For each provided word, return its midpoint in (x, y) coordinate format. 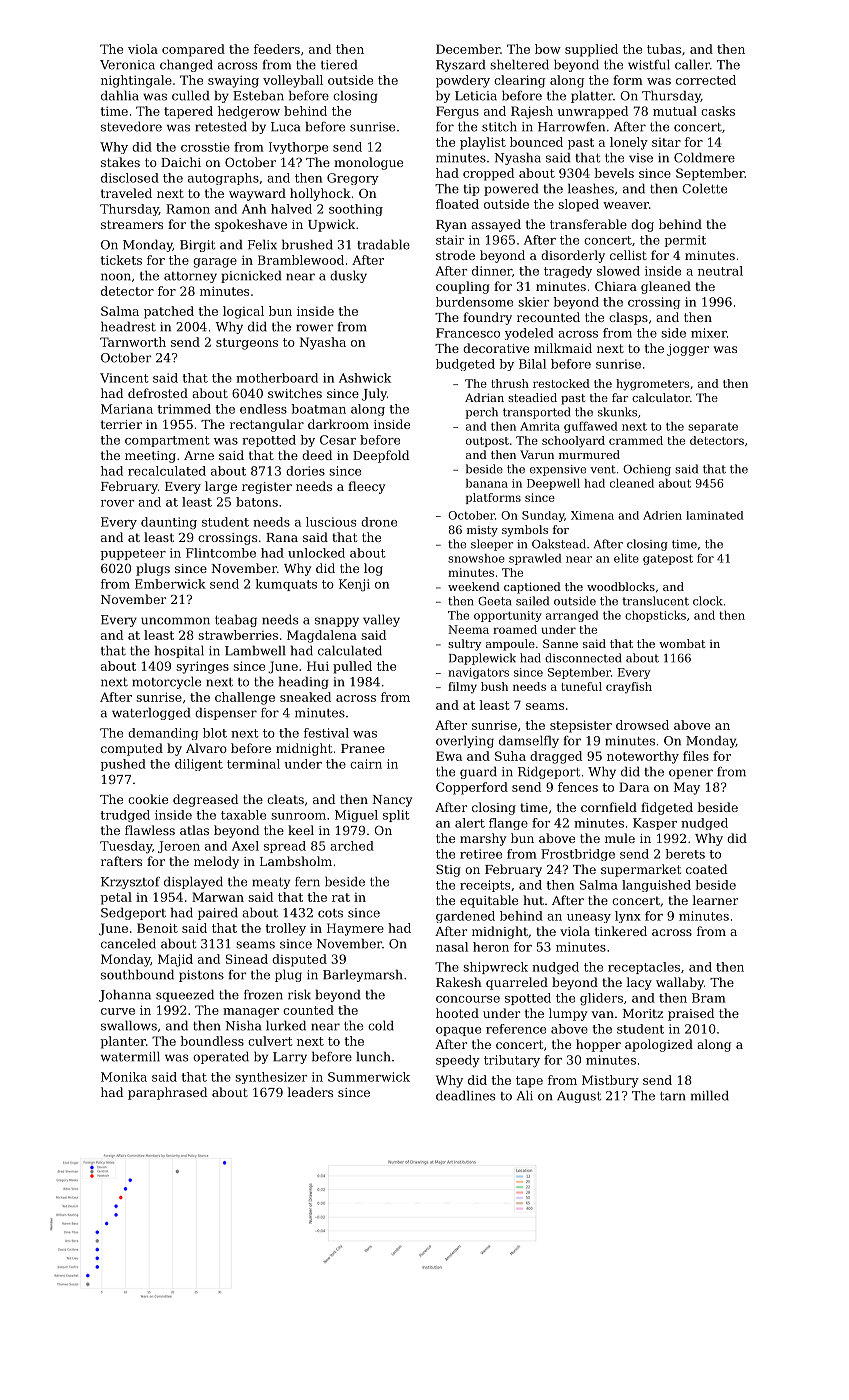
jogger (688, 350)
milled (710, 1095)
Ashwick (365, 378)
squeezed (185, 995)
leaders (310, 1092)
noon (116, 277)
